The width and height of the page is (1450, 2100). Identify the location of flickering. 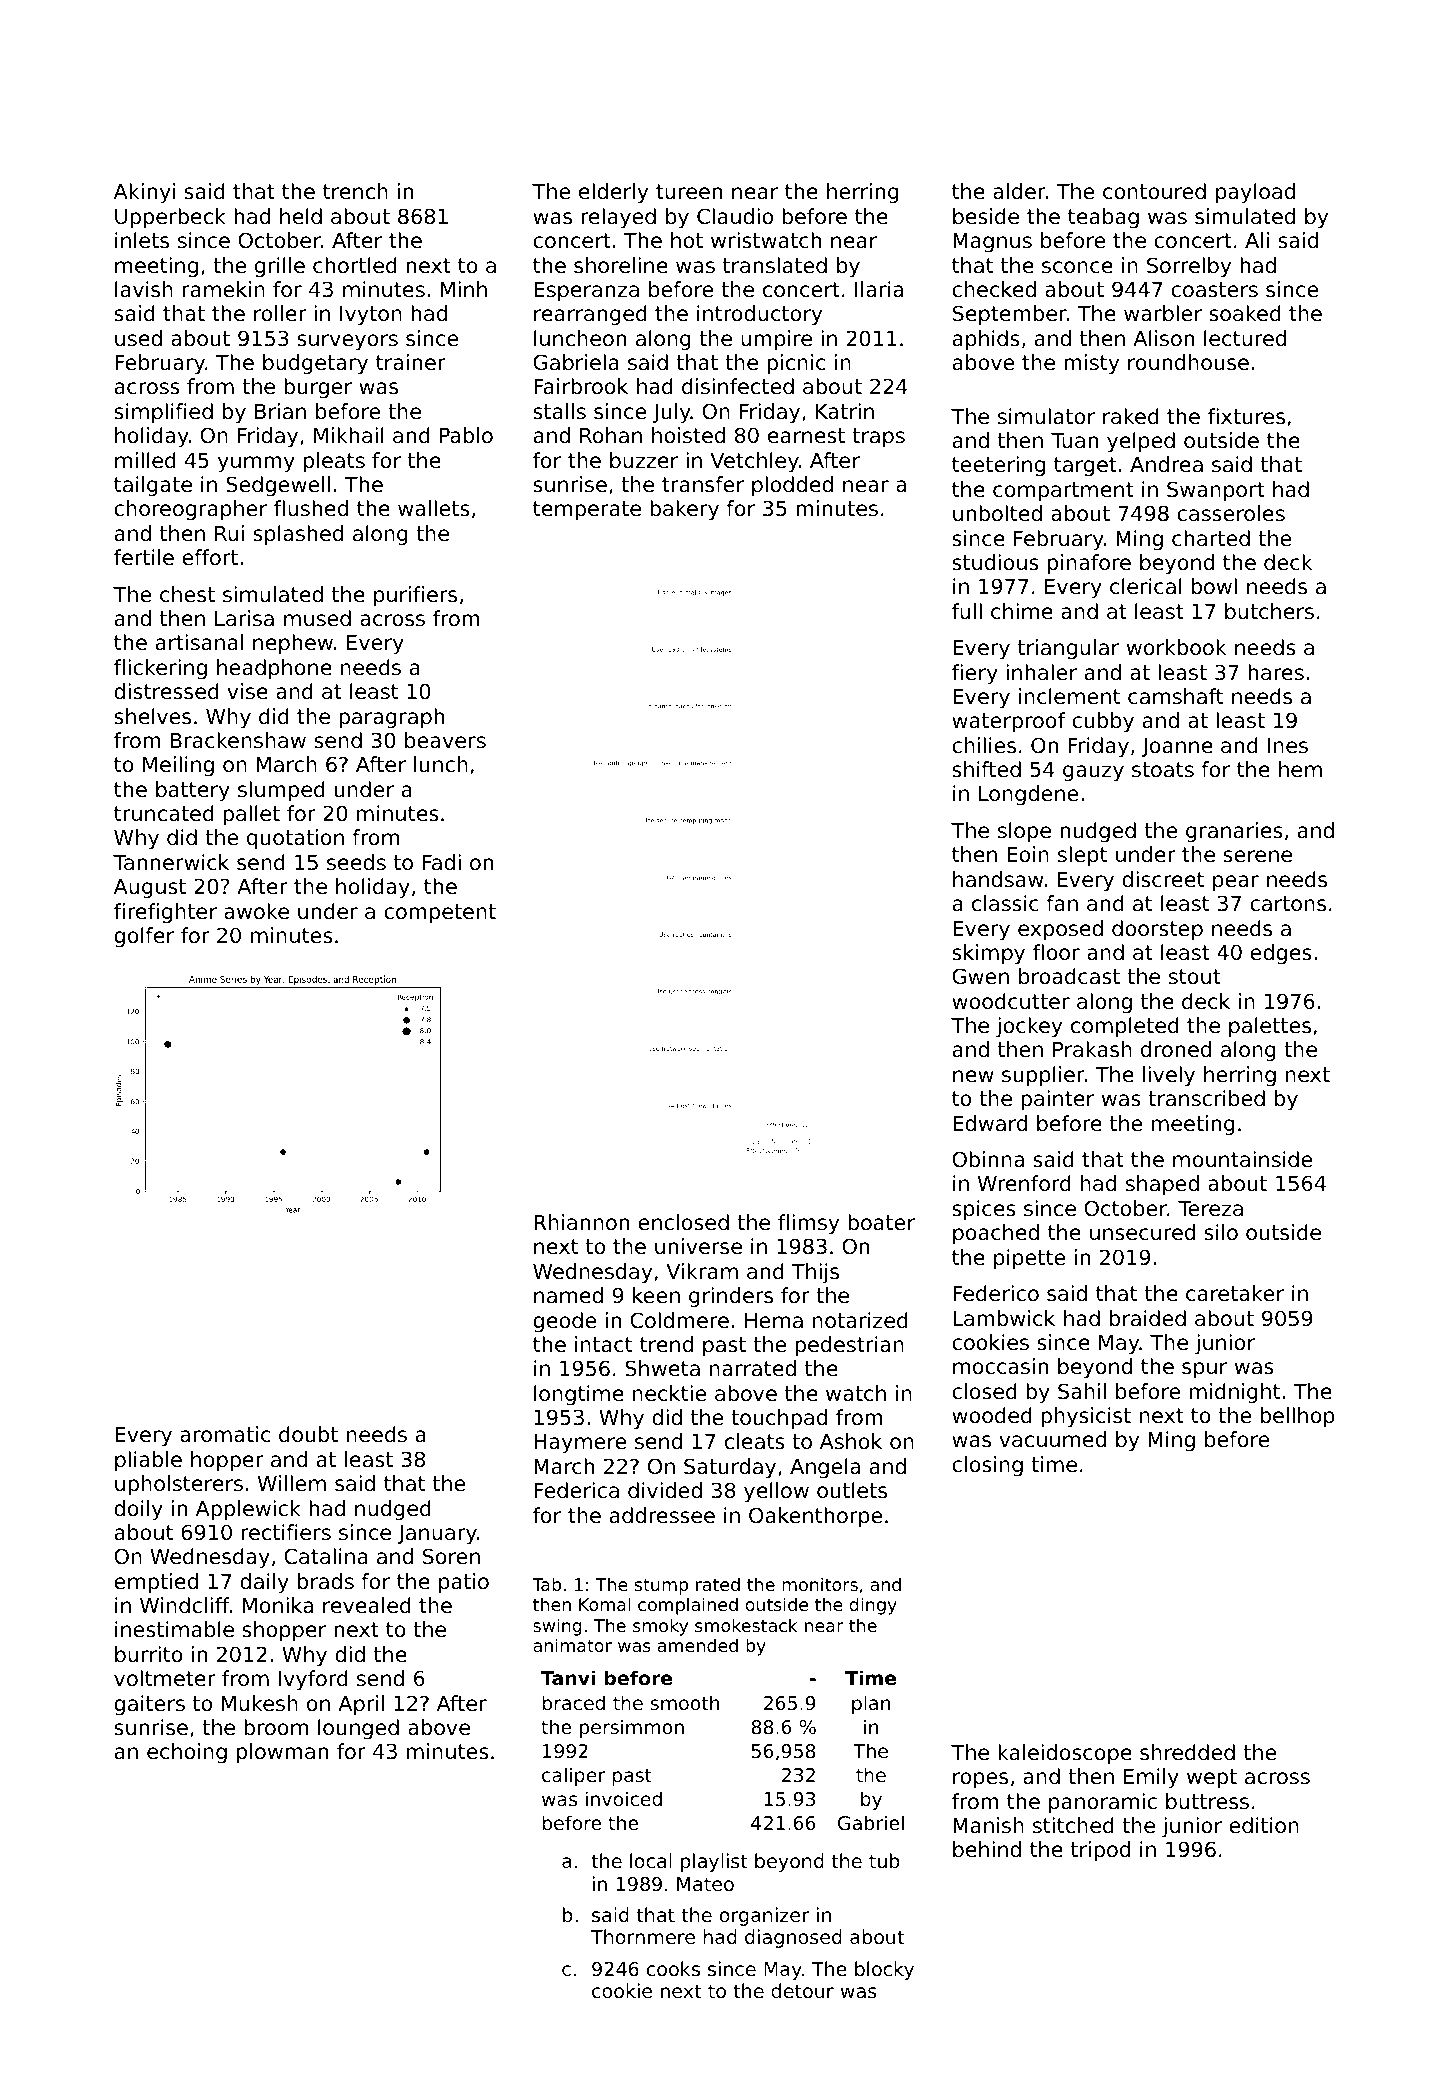
(160, 669).
